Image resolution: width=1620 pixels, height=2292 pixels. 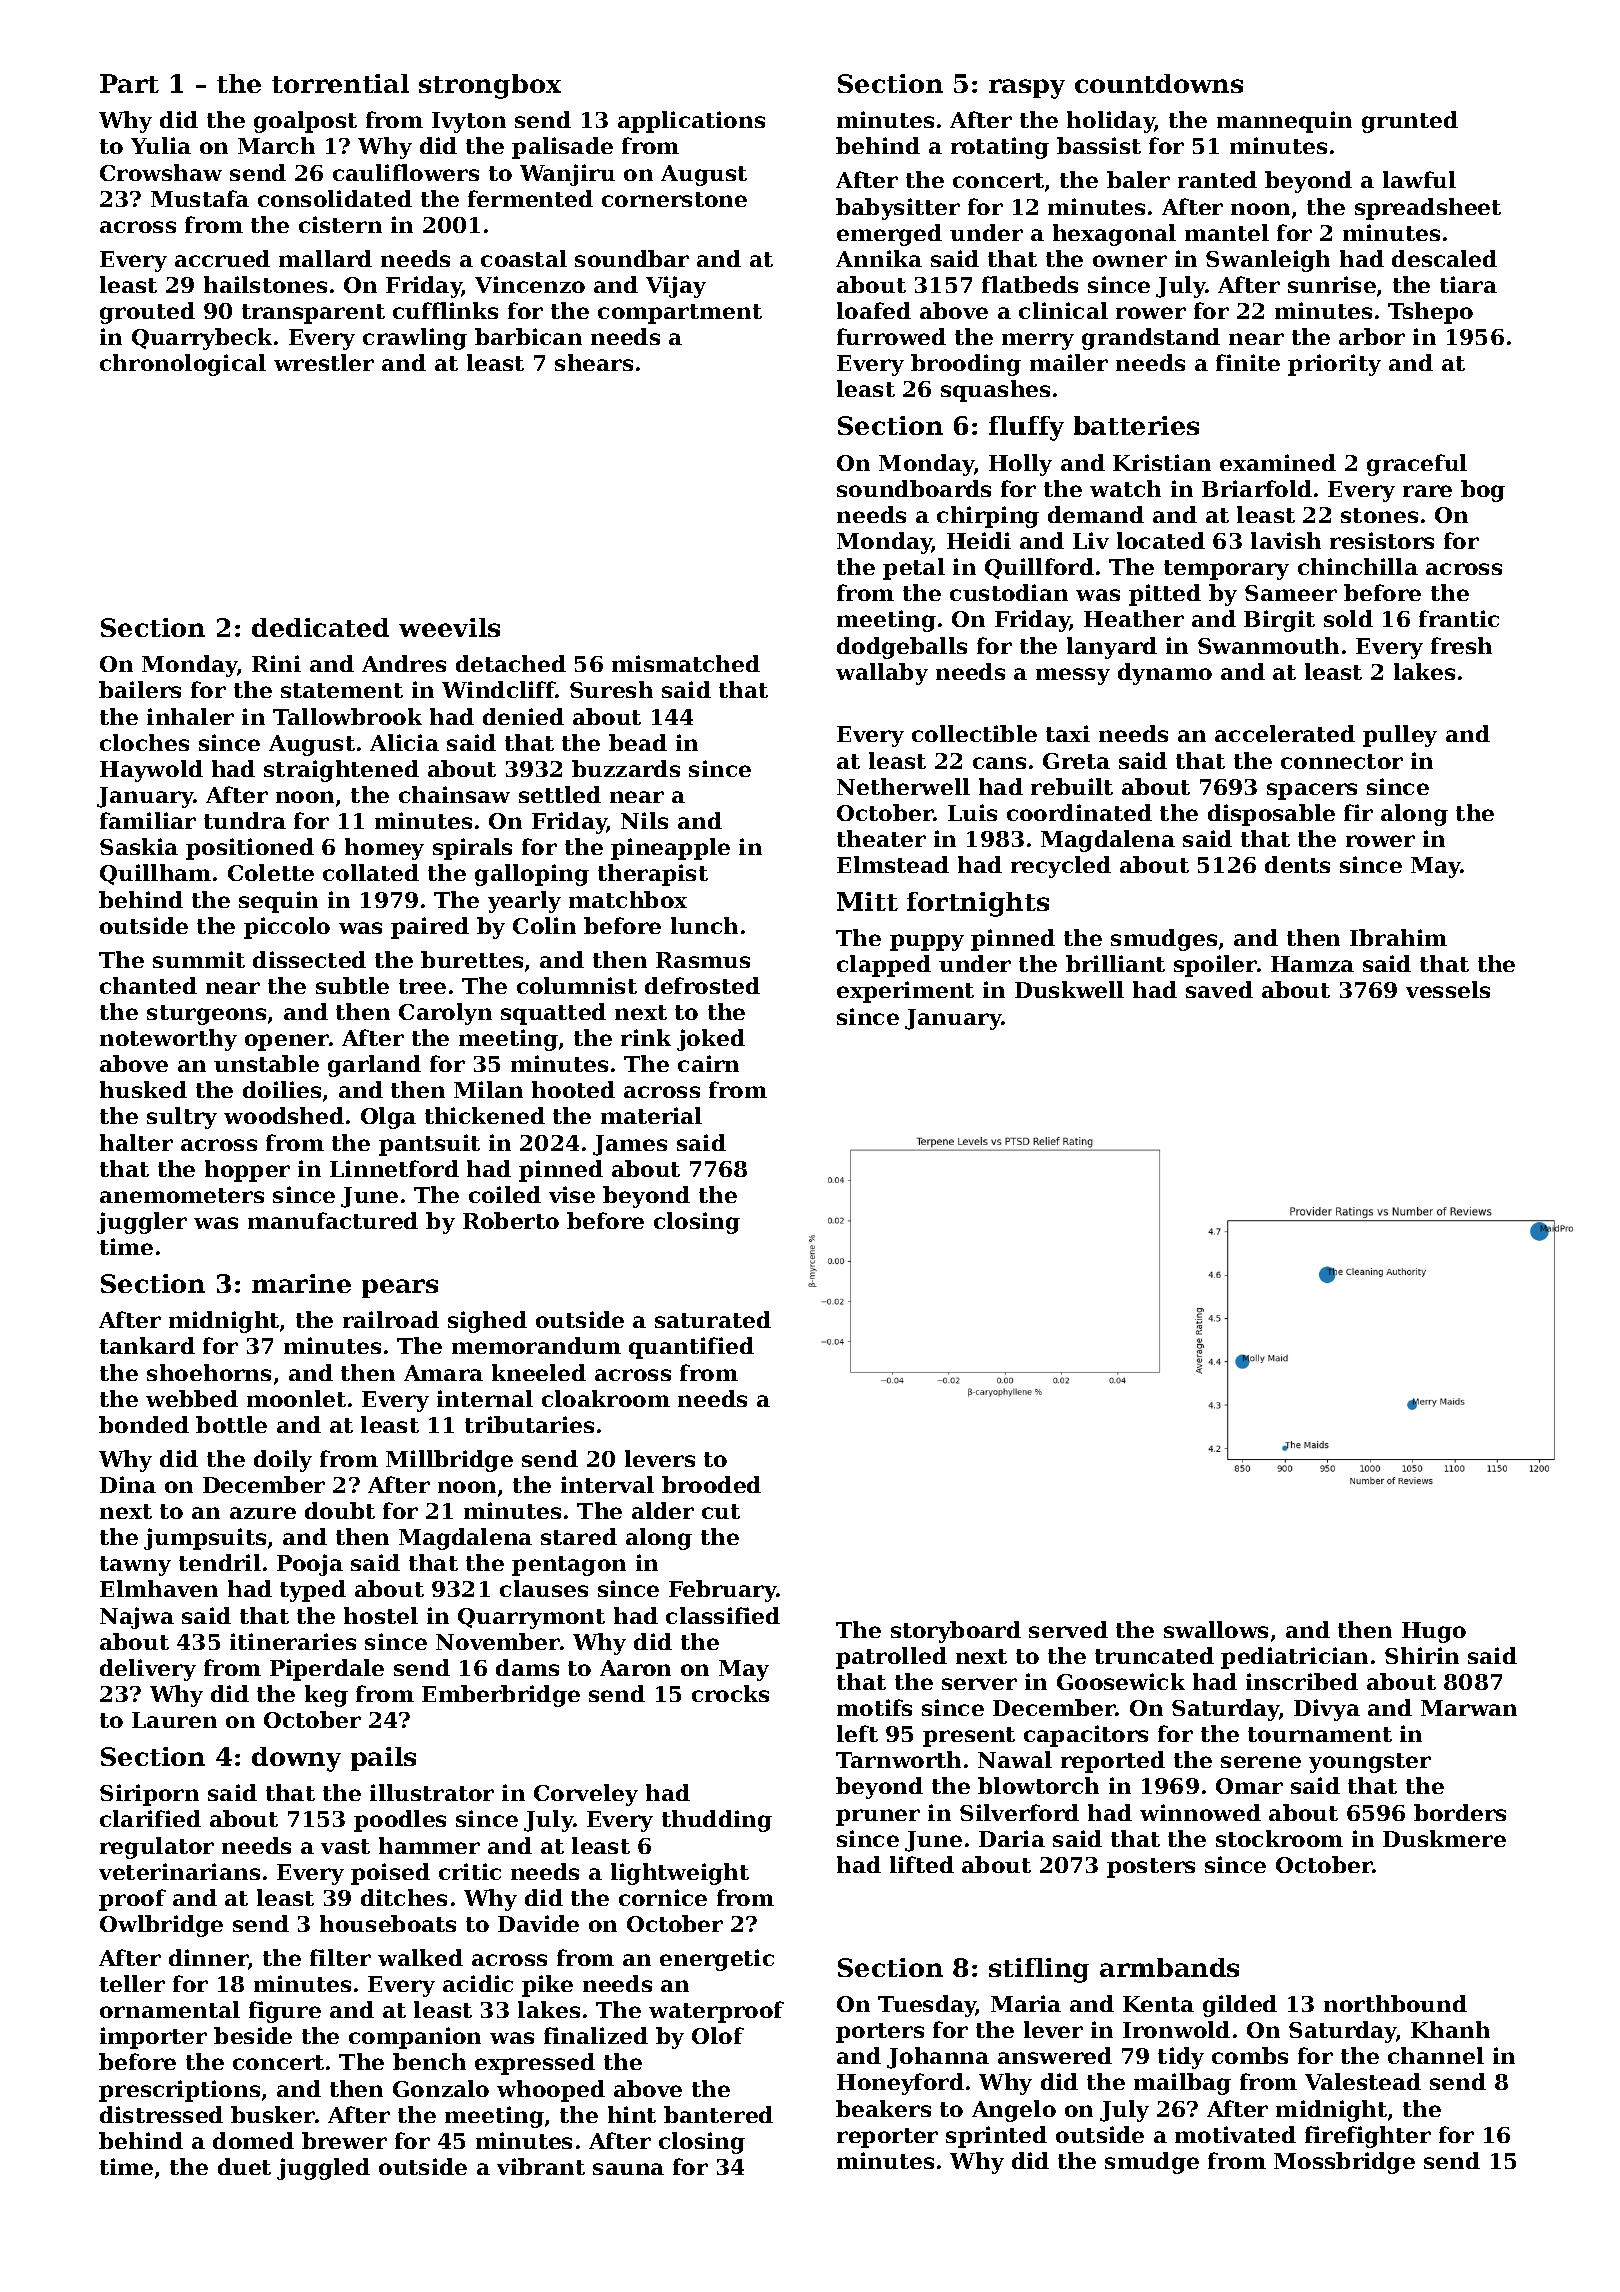 What do you see at coordinates (1027, 89) in the image?
I see `raspy` at bounding box center [1027, 89].
